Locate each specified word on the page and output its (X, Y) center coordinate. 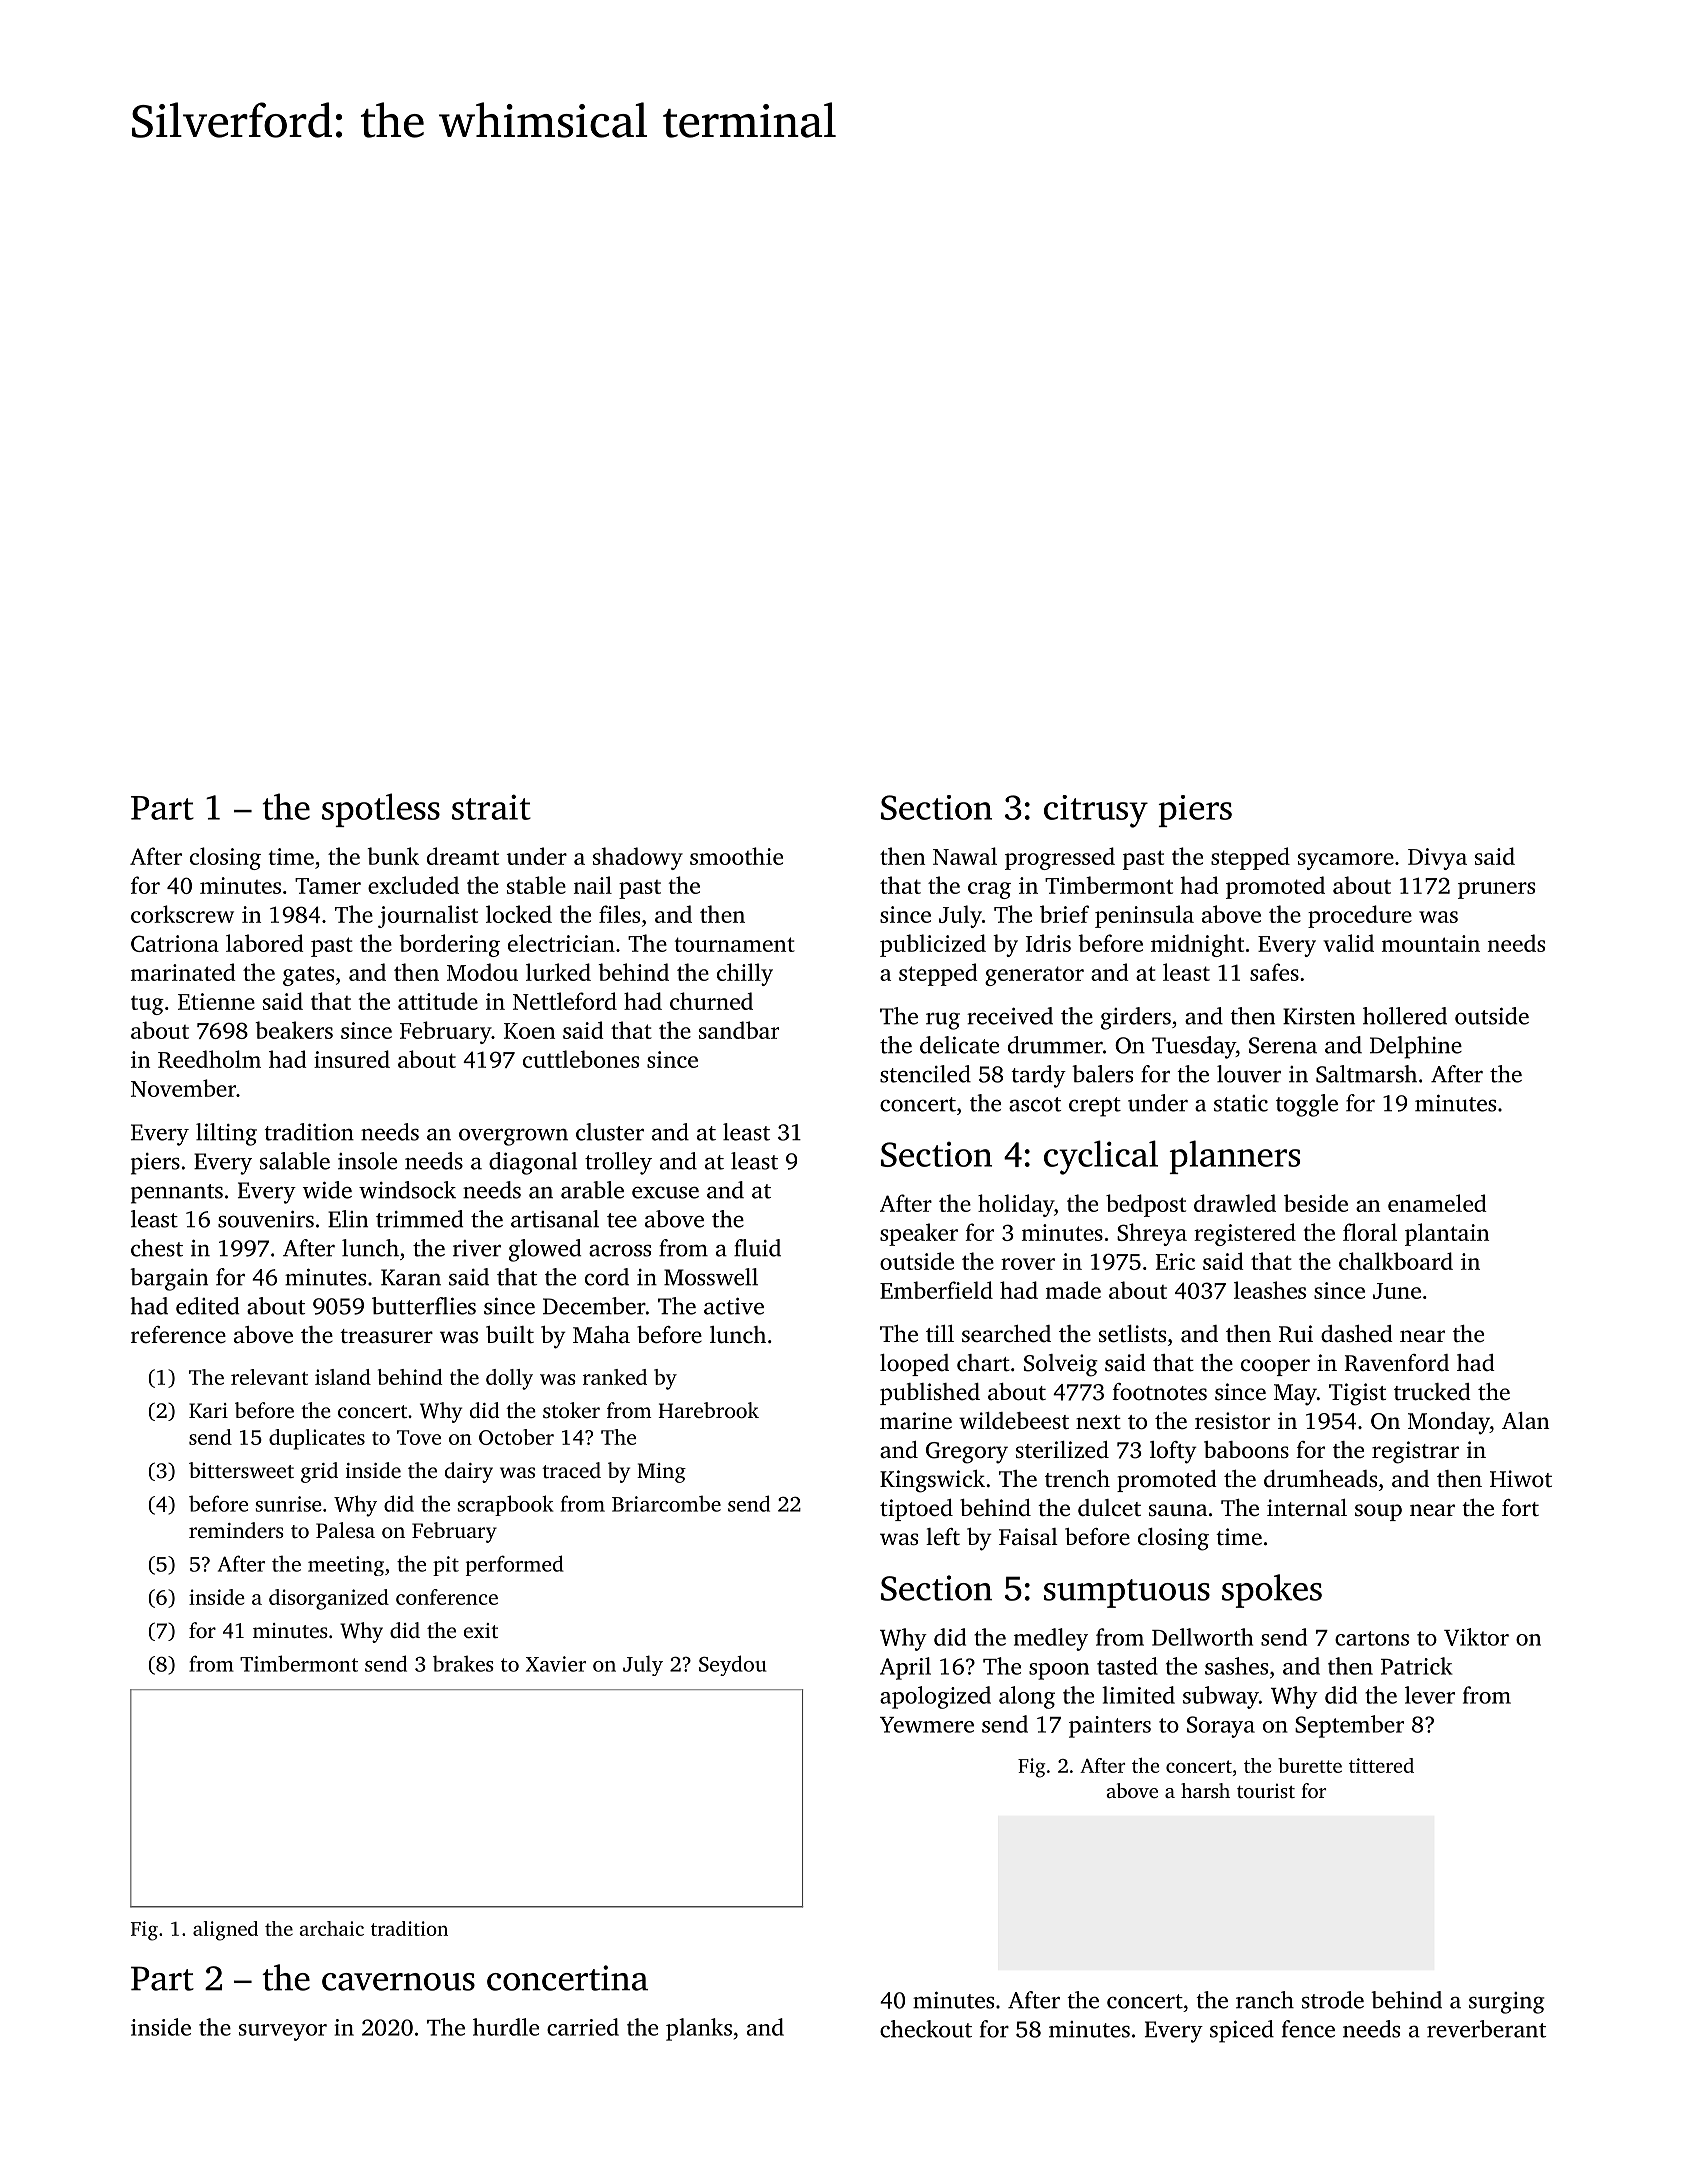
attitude (438, 1001)
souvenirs (266, 1219)
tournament (735, 944)
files (619, 914)
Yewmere (927, 1725)
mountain (1431, 943)
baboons (1246, 1450)
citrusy (1096, 811)
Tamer (328, 886)
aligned (225, 1931)
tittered (1381, 1765)
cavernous (398, 1982)
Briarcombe (666, 1504)
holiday (1016, 1205)
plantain (1447, 1234)
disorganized (329, 1599)
